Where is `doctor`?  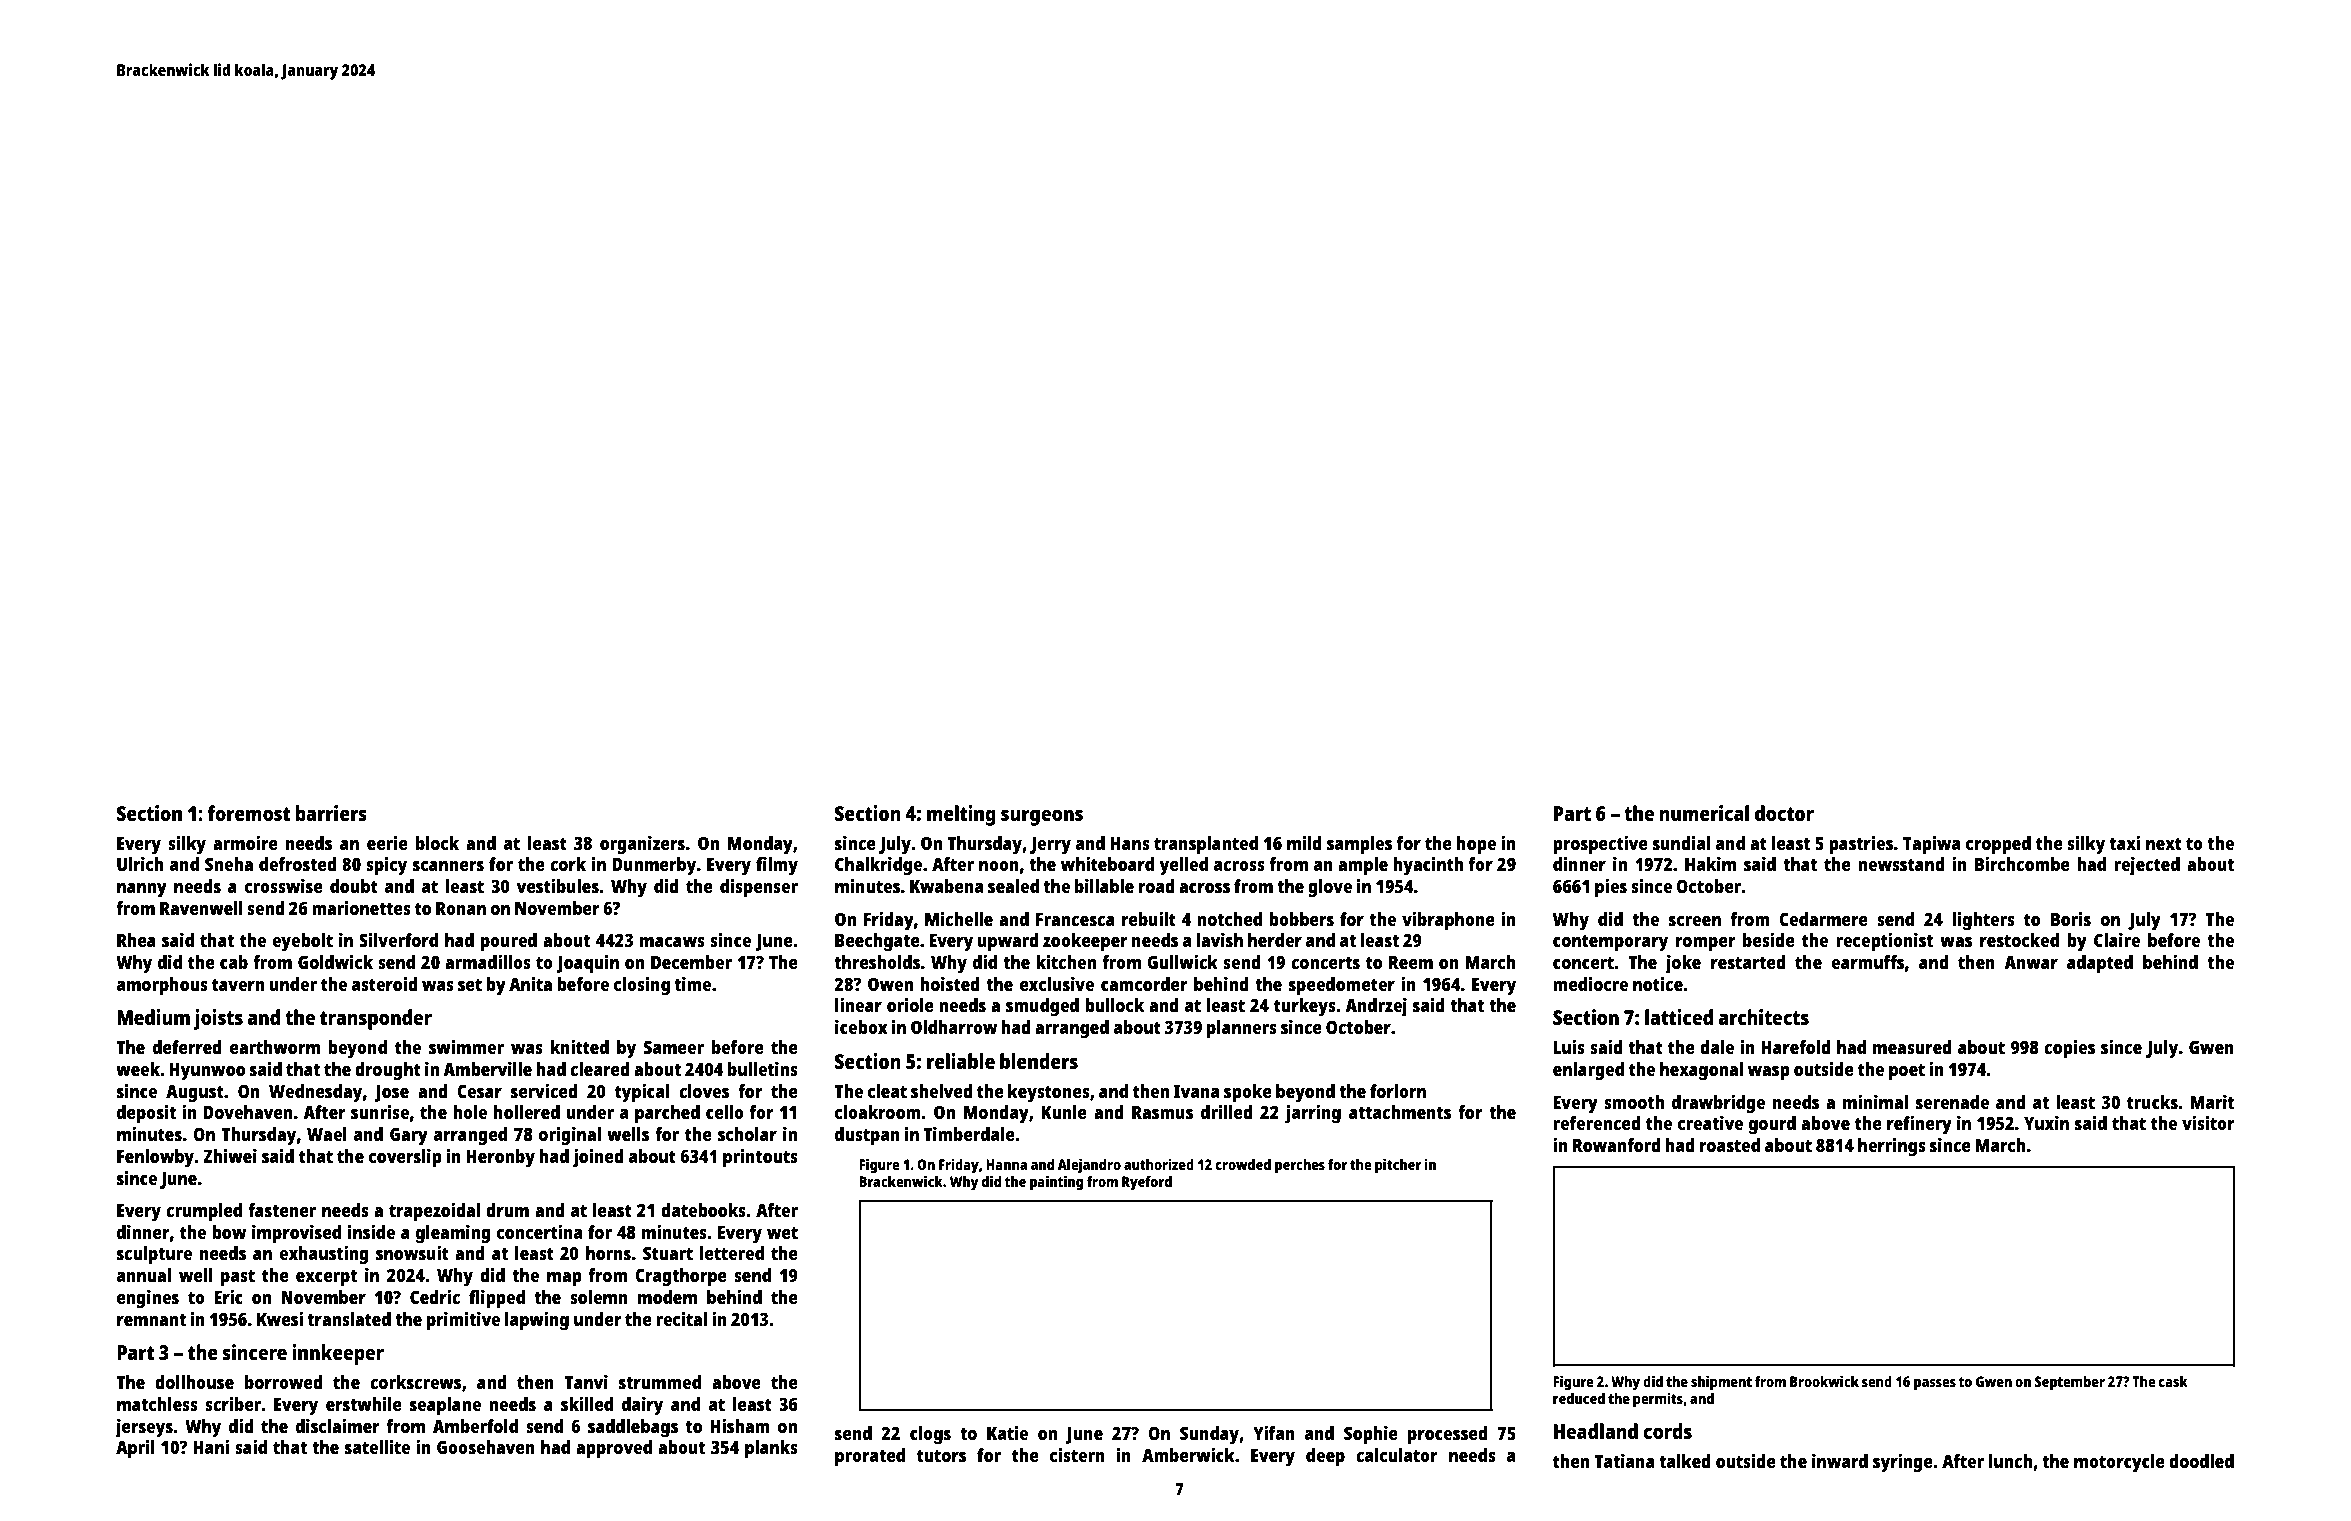
doctor is located at coordinates (1784, 813).
